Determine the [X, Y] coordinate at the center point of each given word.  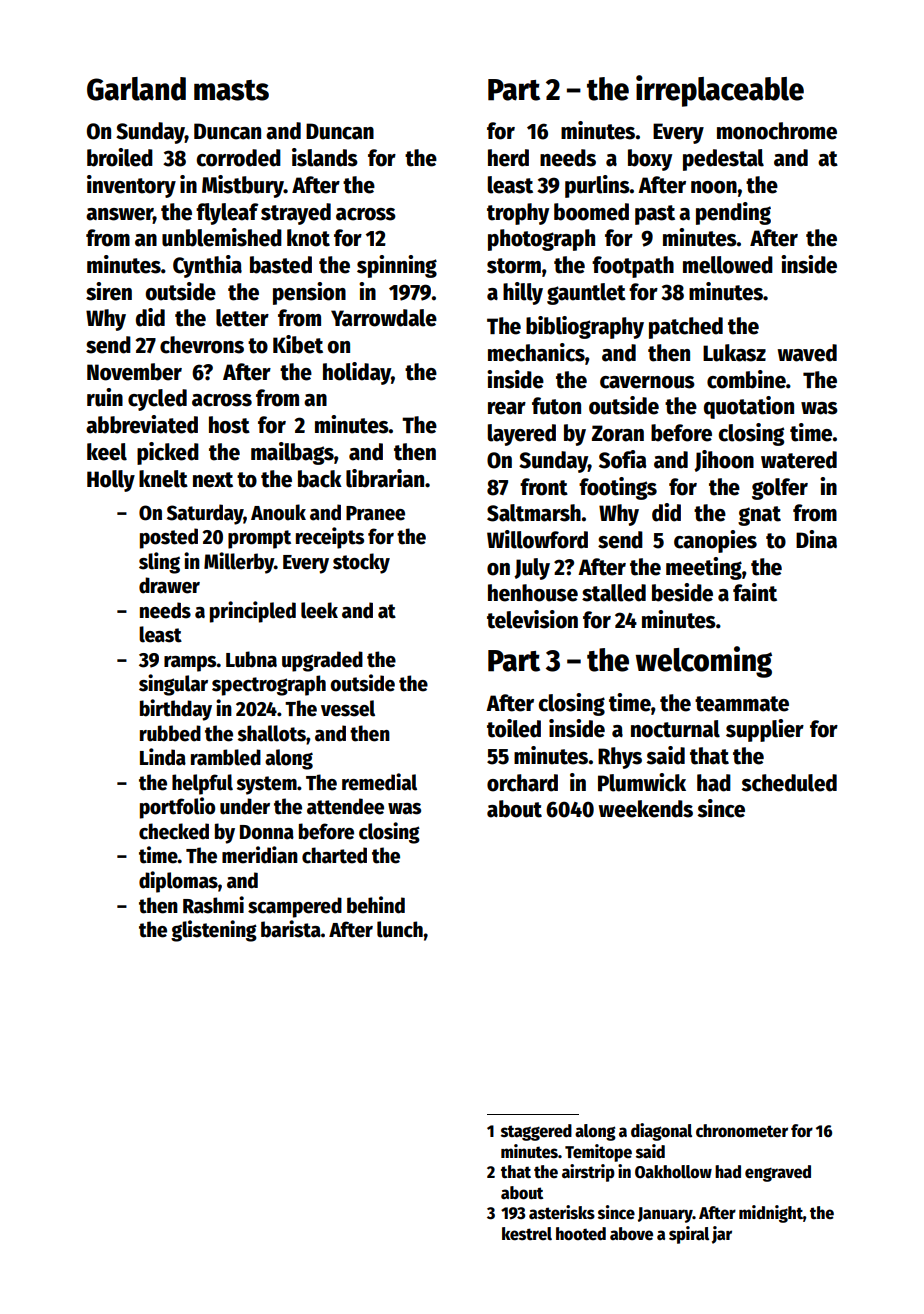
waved [807, 353]
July [532, 569]
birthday [176, 710]
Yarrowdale [384, 318]
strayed [296, 214]
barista [291, 929]
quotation [749, 407]
